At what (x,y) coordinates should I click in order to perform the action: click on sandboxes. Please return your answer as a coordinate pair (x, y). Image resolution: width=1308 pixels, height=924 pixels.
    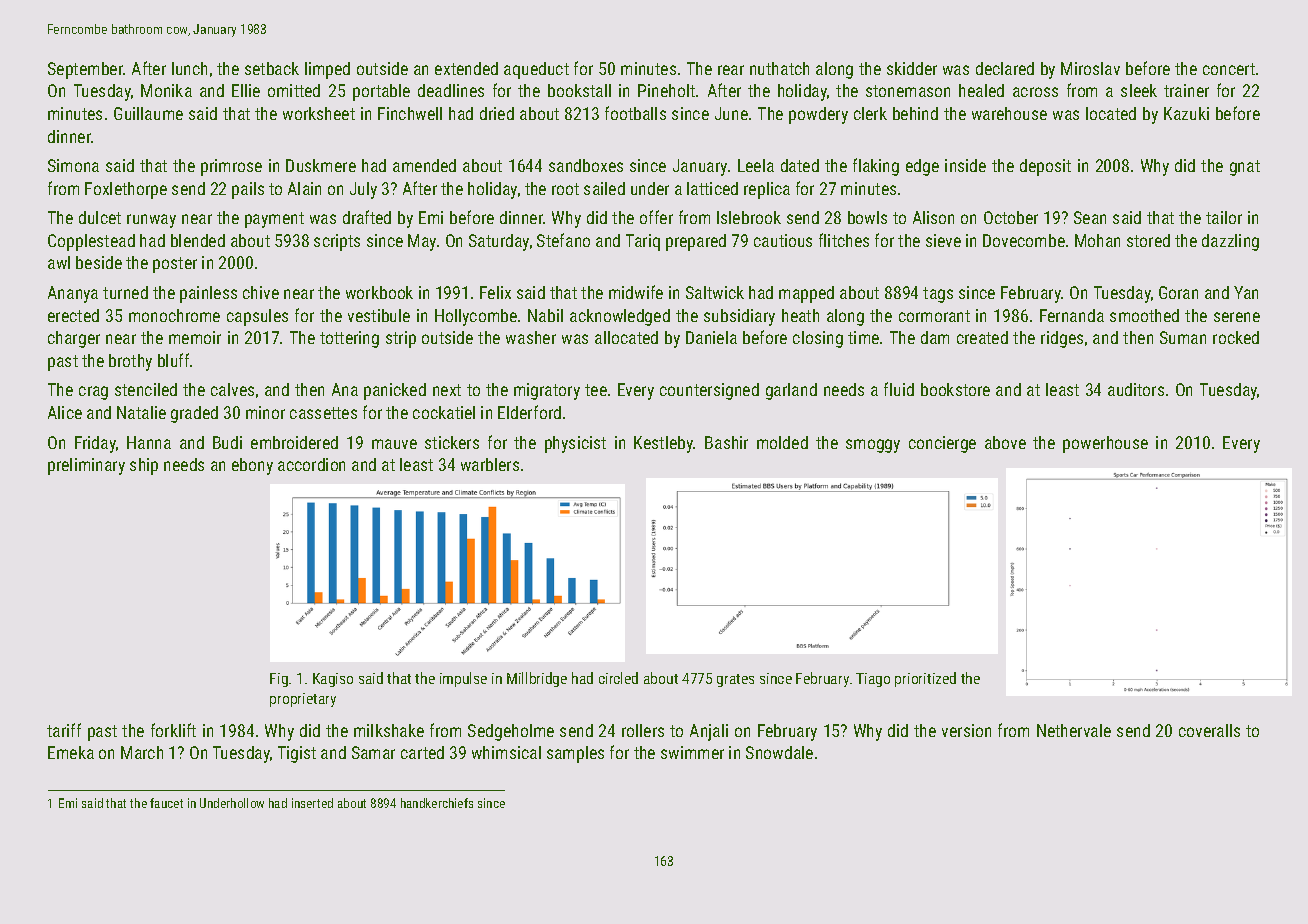
    Looking at the image, I should click on (586, 165).
